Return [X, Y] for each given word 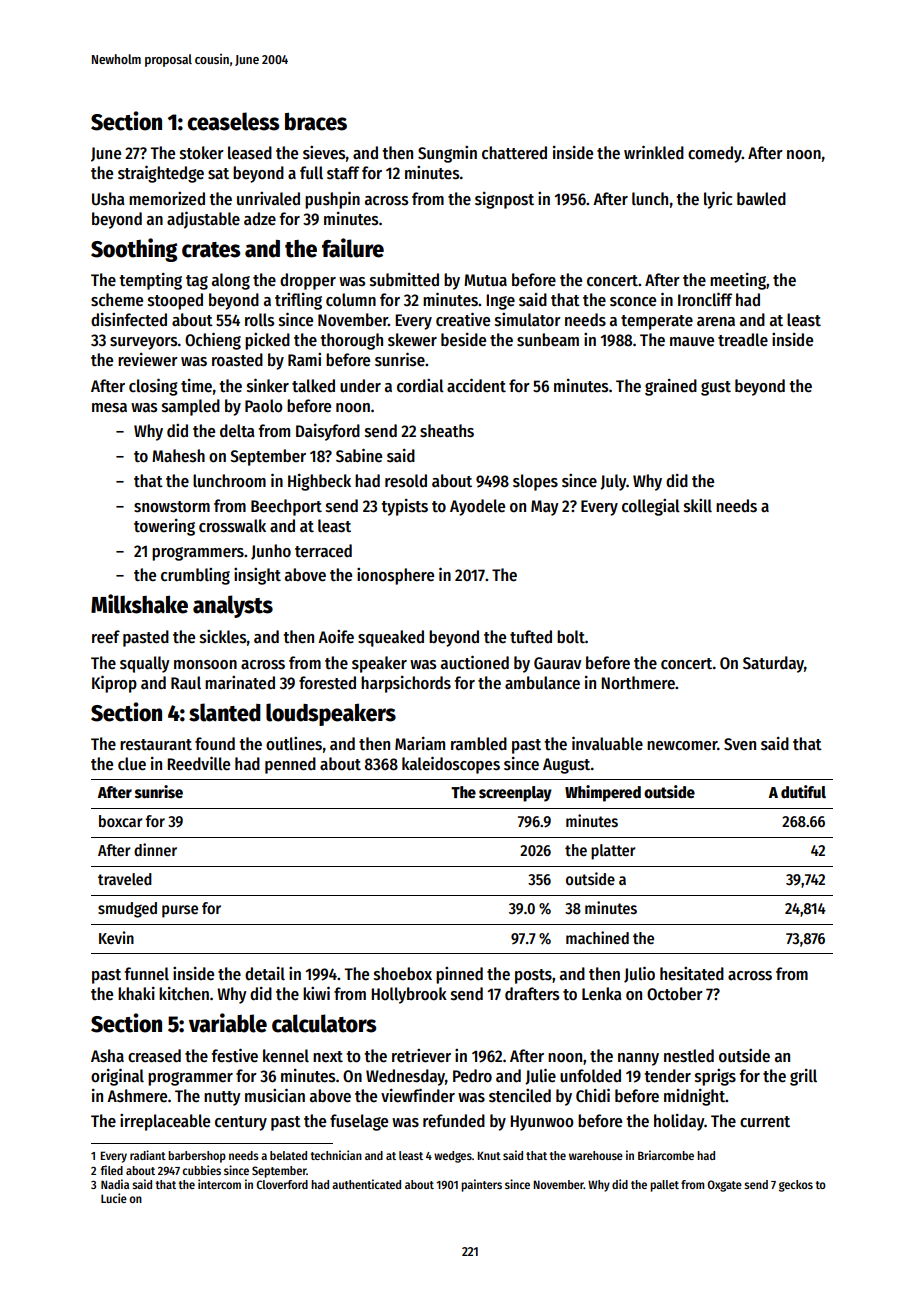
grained [671, 387]
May [545, 508]
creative [463, 319]
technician [336, 1155]
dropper [308, 281]
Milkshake [139, 604]
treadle [743, 340]
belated [288, 1155]
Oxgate [724, 1186]
